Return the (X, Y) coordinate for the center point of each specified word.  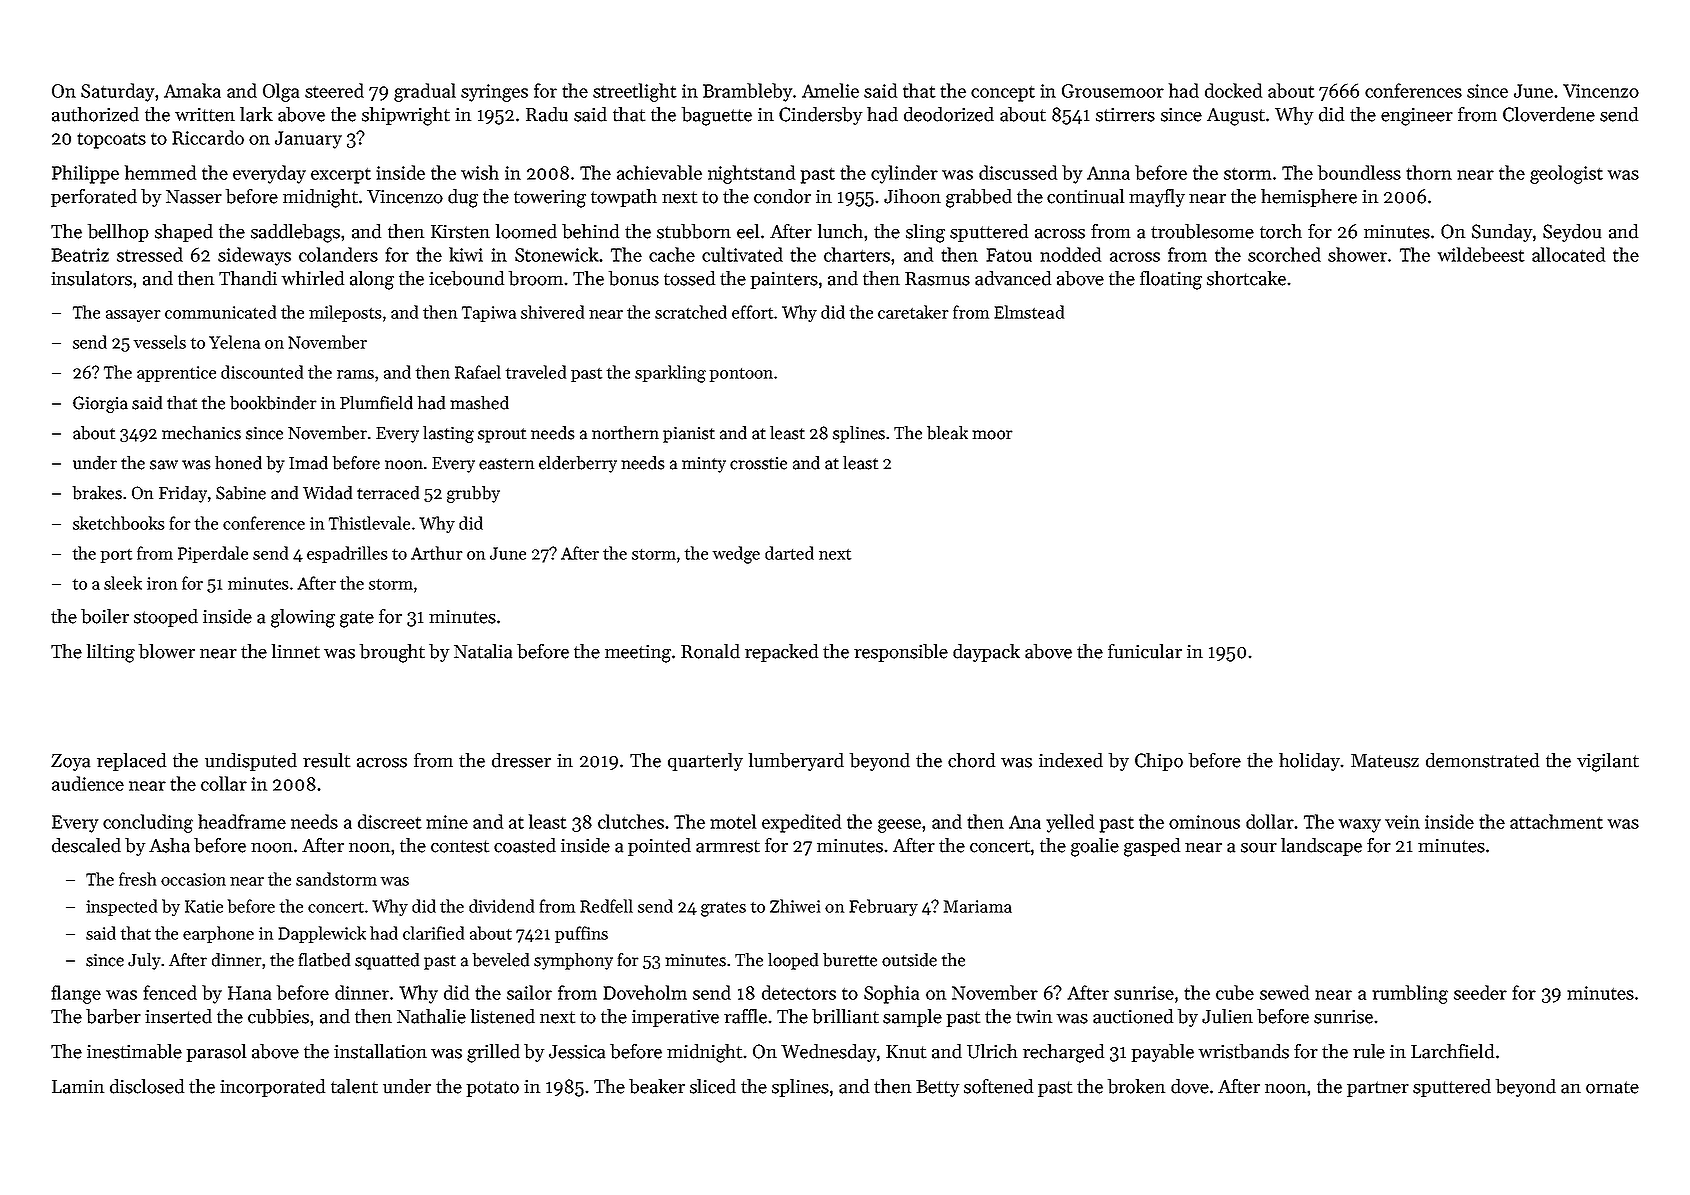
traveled (536, 372)
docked (1233, 90)
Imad (308, 463)
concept (1003, 94)
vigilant (1608, 762)
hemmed (160, 172)
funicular (1145, 651)
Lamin (78, 1086)
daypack (986, 653)
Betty (937, 1088)
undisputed (251, 762)
